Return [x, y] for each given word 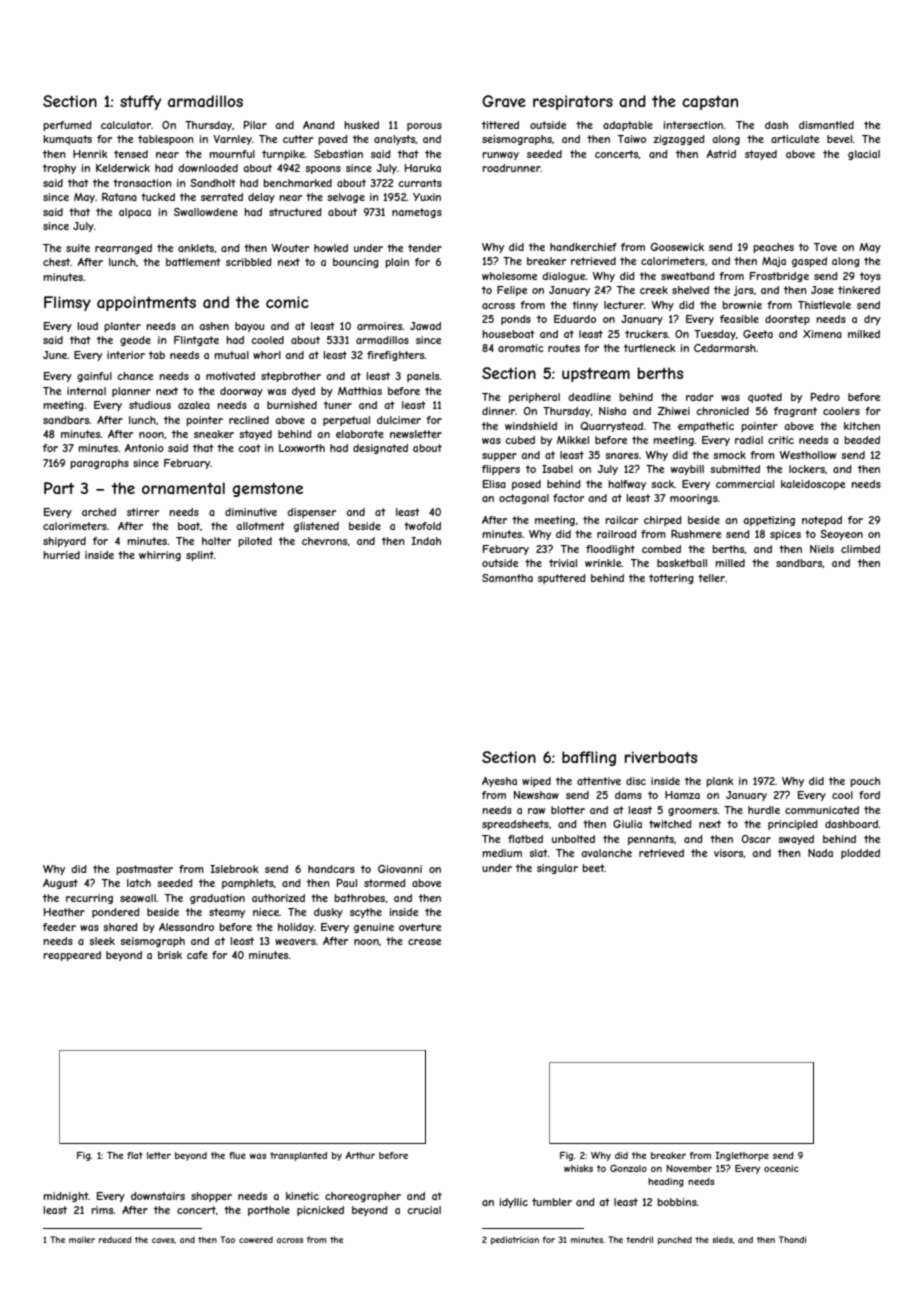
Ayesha [499, 782]
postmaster [144, 870]
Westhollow [808, 455]
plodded [860, 854]
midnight [66, 1197]
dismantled [826, 125]
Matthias [360, 391]
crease [424, 942]
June [55, 355]
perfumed [67, 126]
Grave [504, 101]
